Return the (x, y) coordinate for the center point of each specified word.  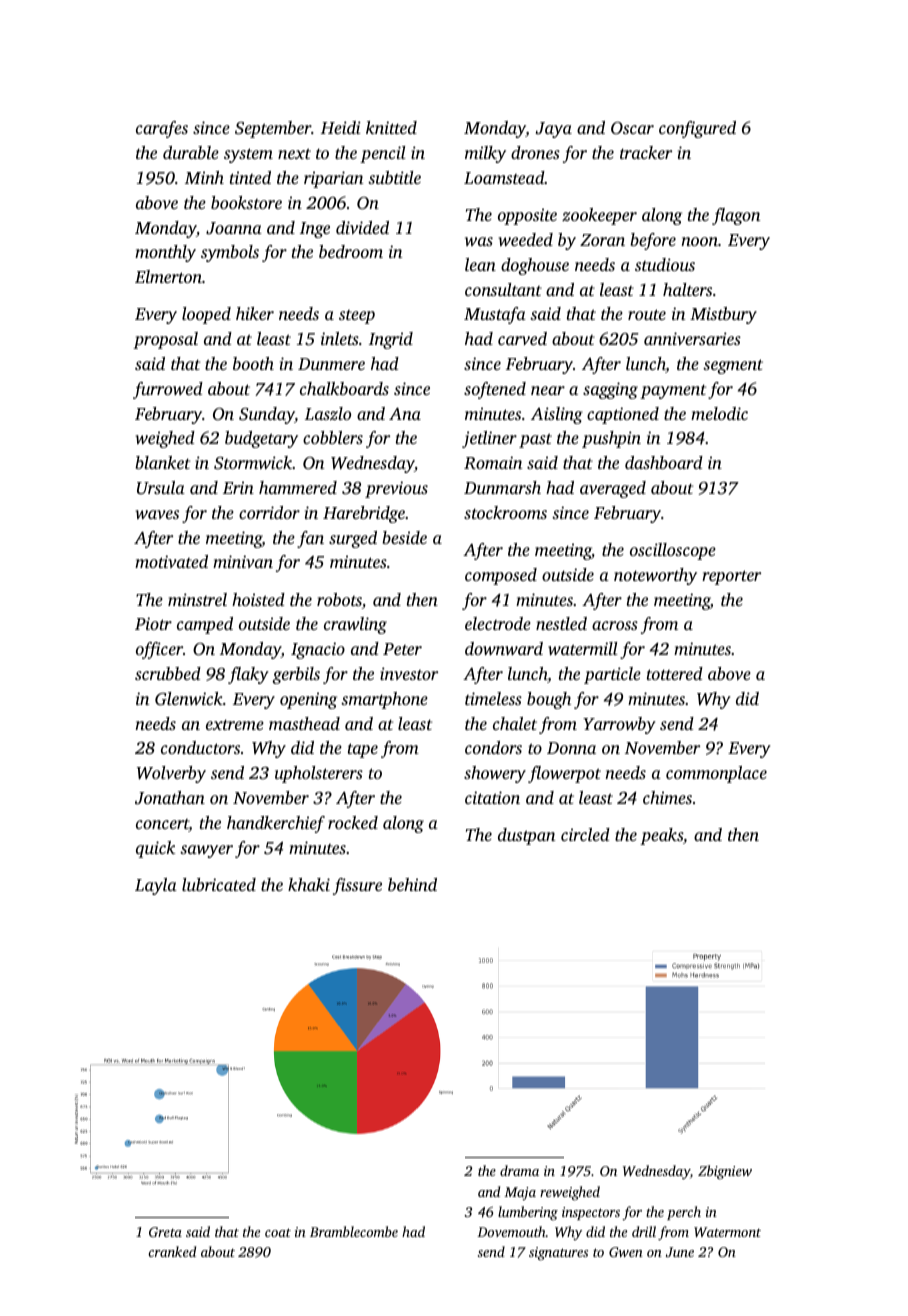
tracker (646, 152)
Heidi (341, 127)
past (535, 440)
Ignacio (318, 650)
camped (205, 625)
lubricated (219, 884)
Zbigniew (725, 1172)
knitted (391, 127)
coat (278, 1232)
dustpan (526, 836)
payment (673, 391)
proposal (165, 340)
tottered (675, 673)
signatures (558, 1254)
